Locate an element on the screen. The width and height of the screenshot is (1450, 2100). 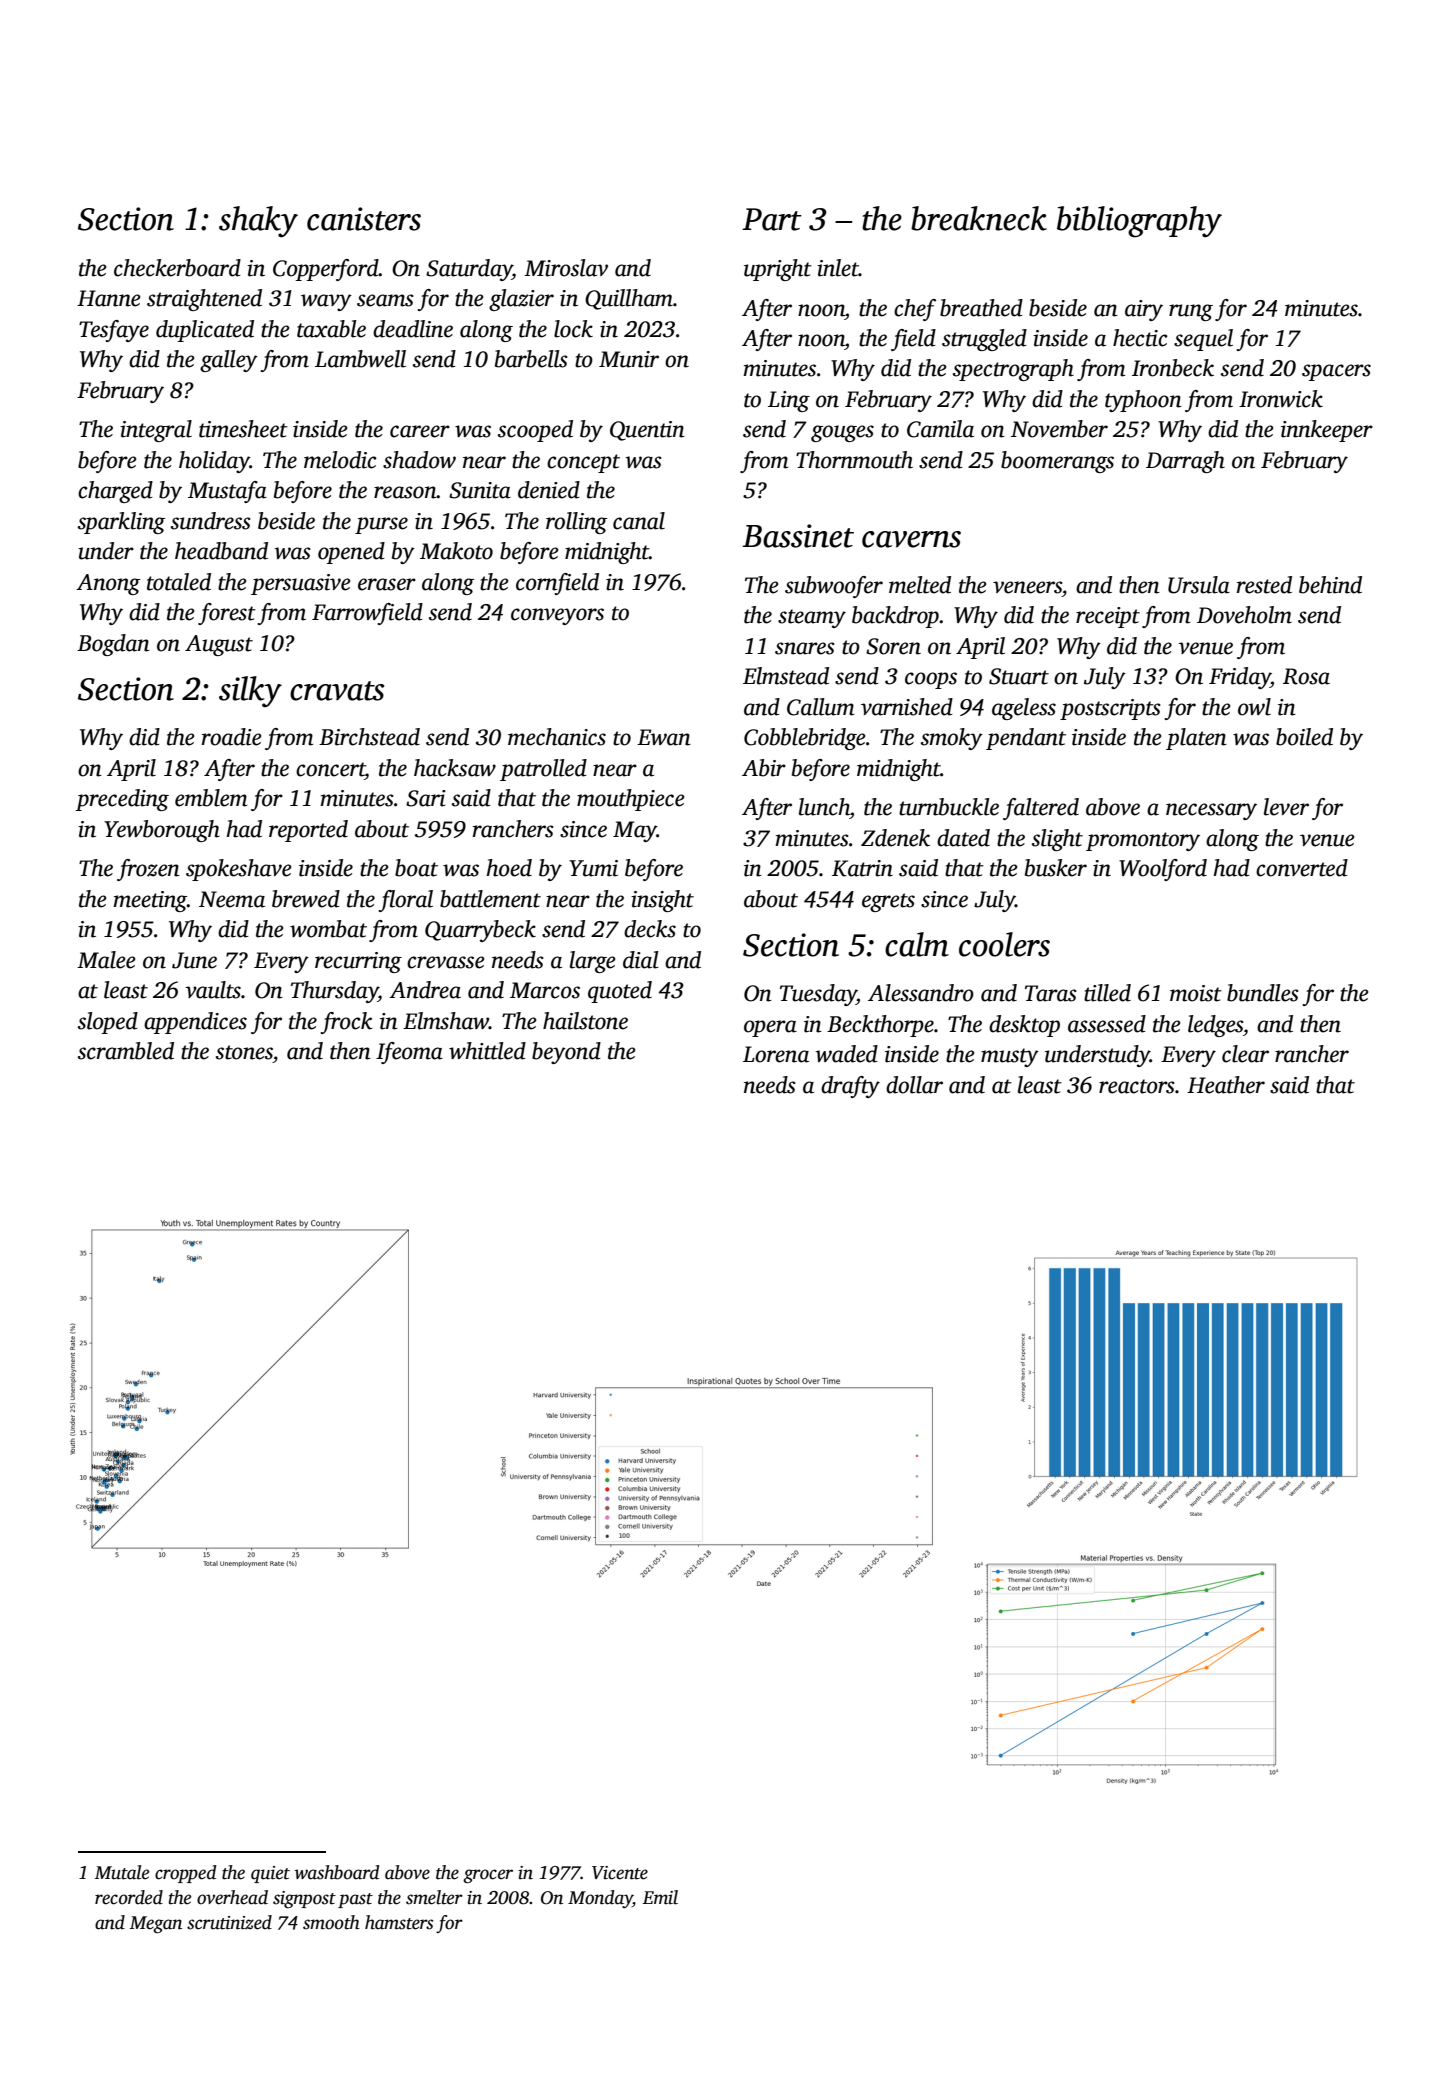
scrambled is located at coordinates (126, 1051).
